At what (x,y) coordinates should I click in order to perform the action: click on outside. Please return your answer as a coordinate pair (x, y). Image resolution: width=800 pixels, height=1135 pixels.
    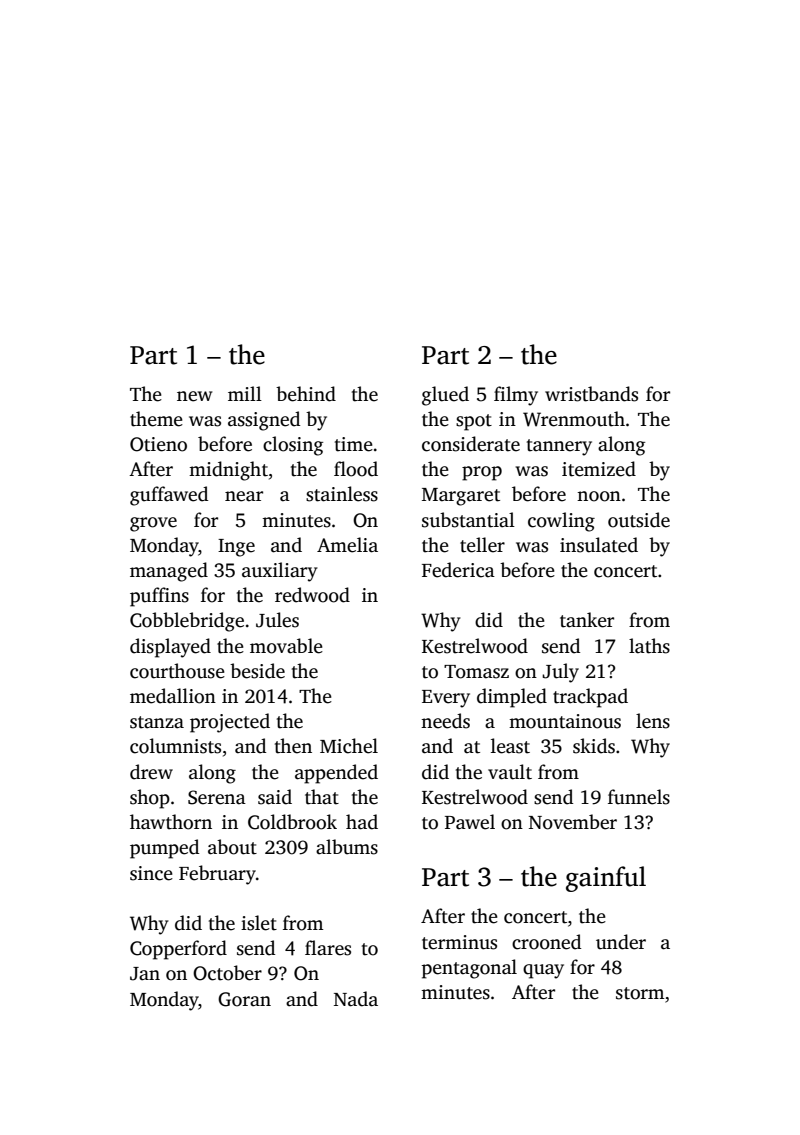
    Looking at the image, I should click on (639, 520).
